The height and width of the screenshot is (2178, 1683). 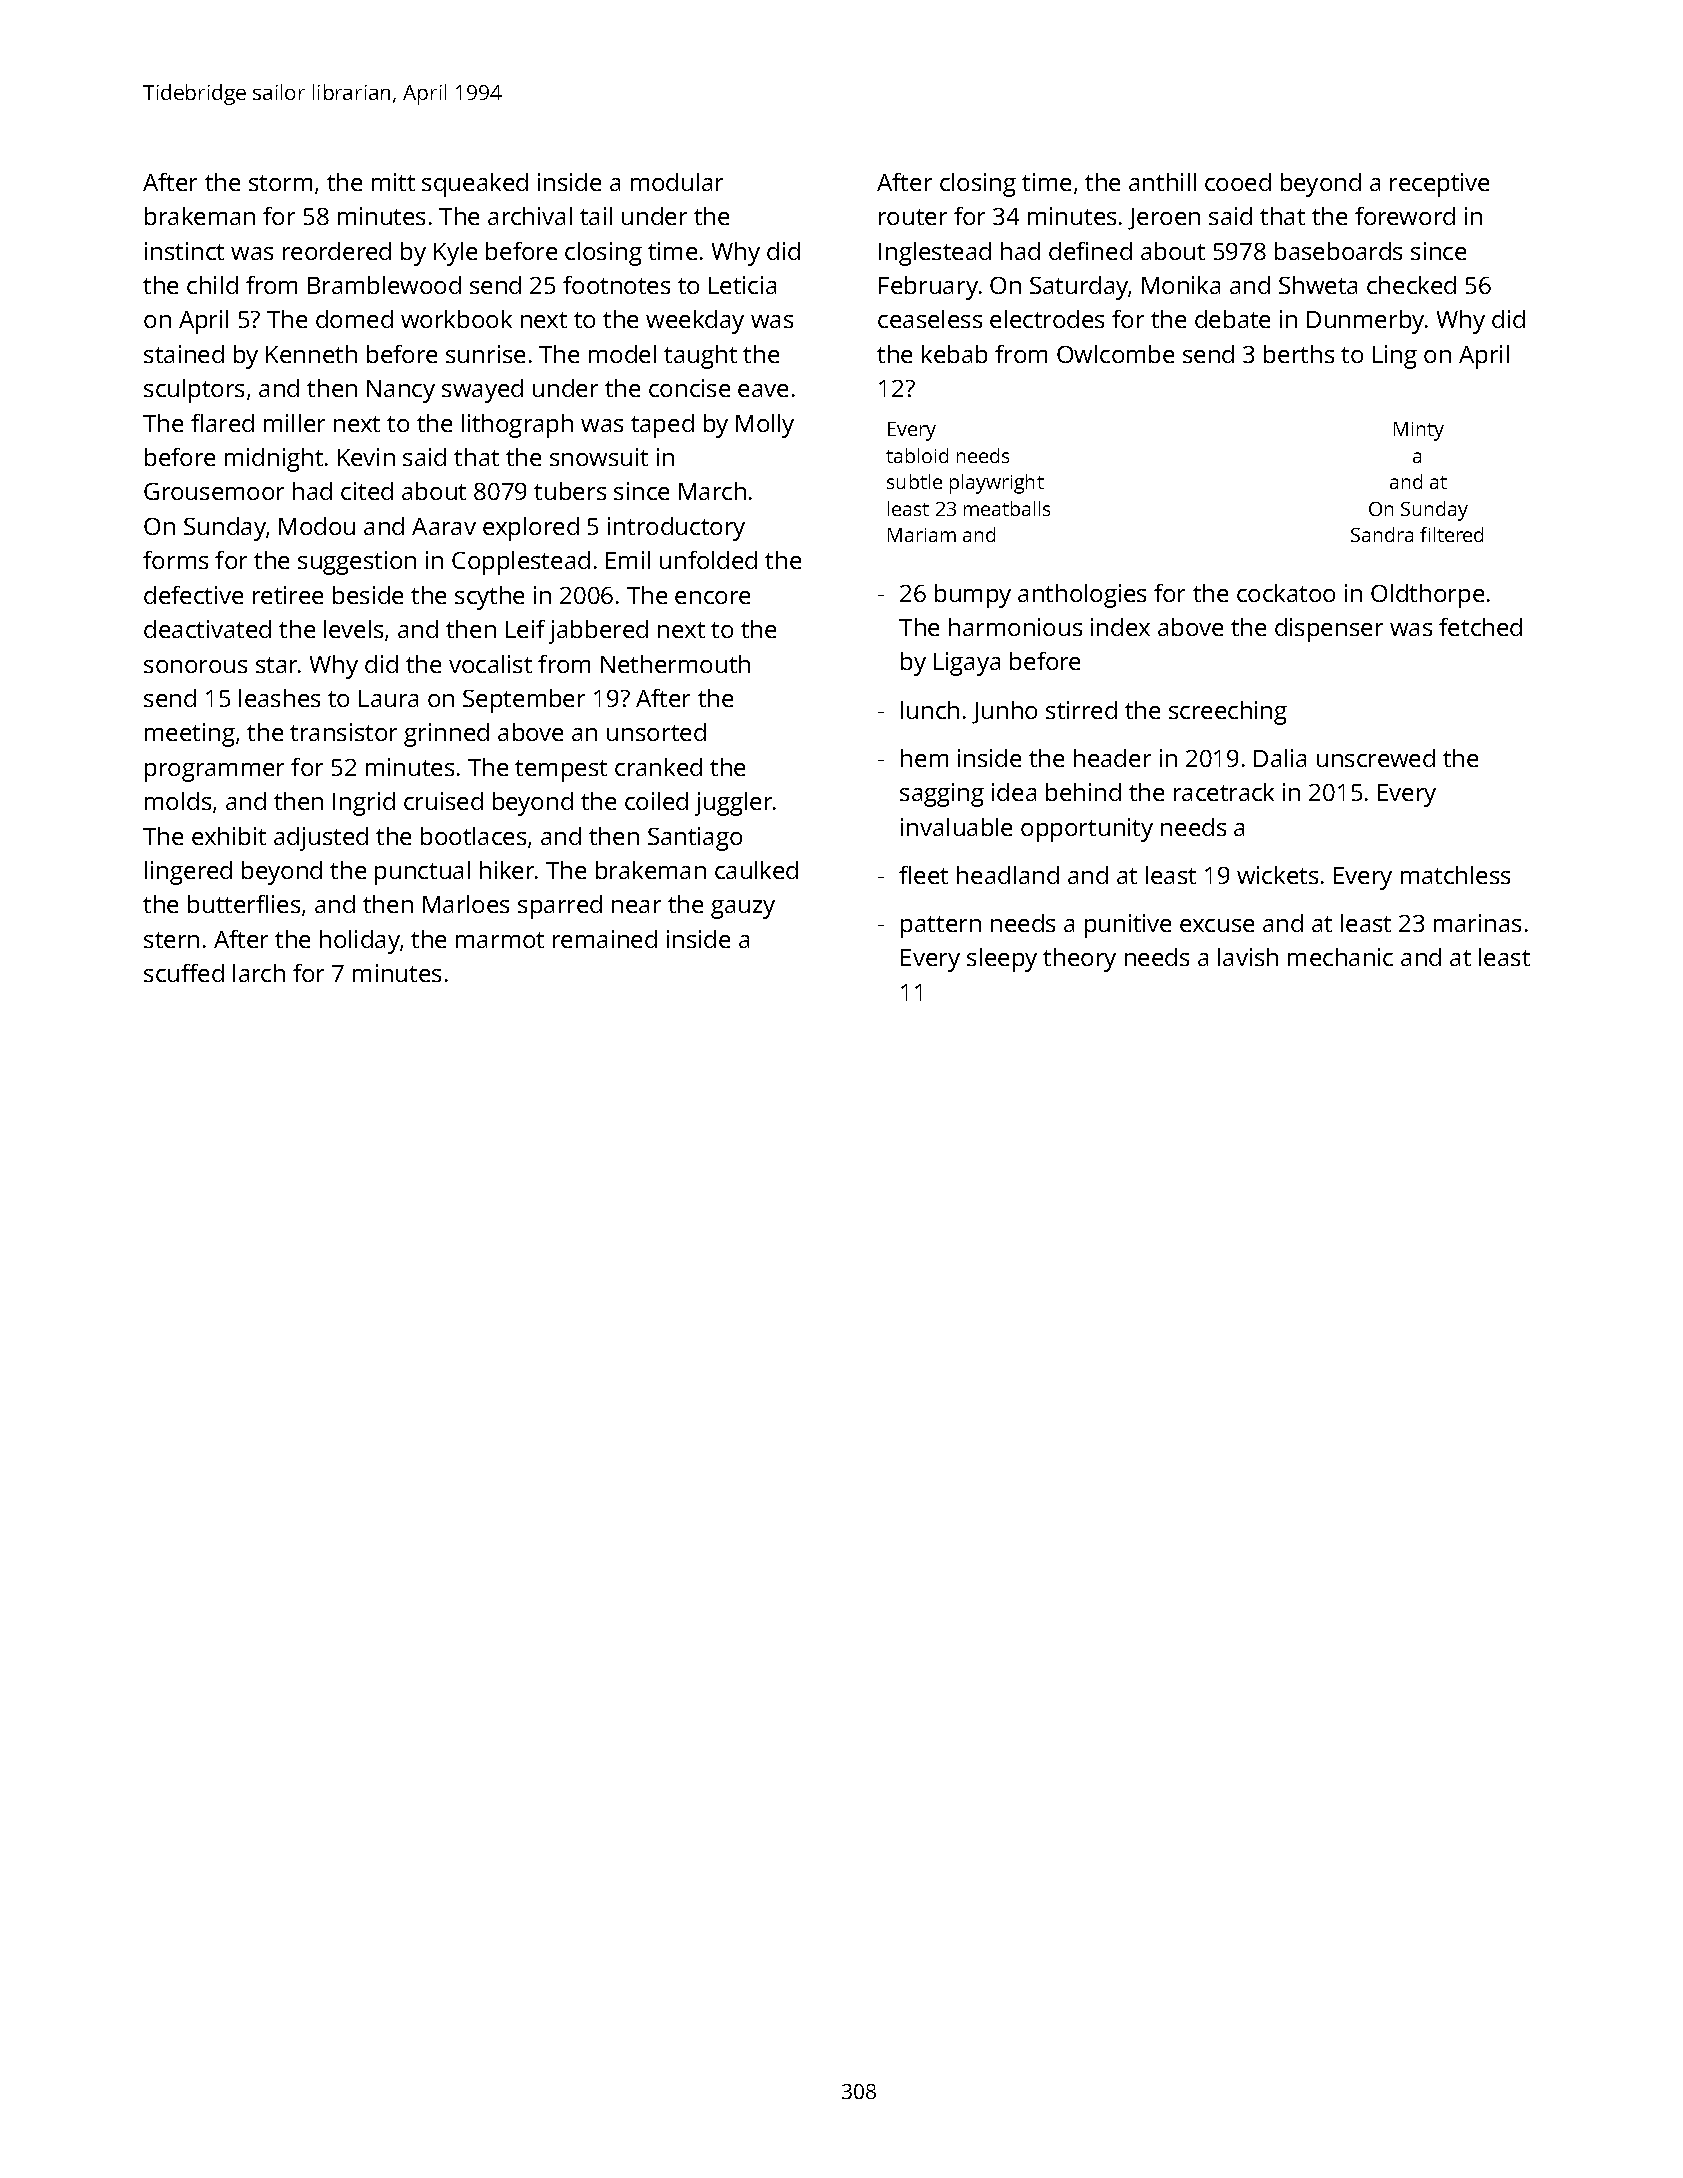 I want to click on exhibit, so click(x=229, y=836).
